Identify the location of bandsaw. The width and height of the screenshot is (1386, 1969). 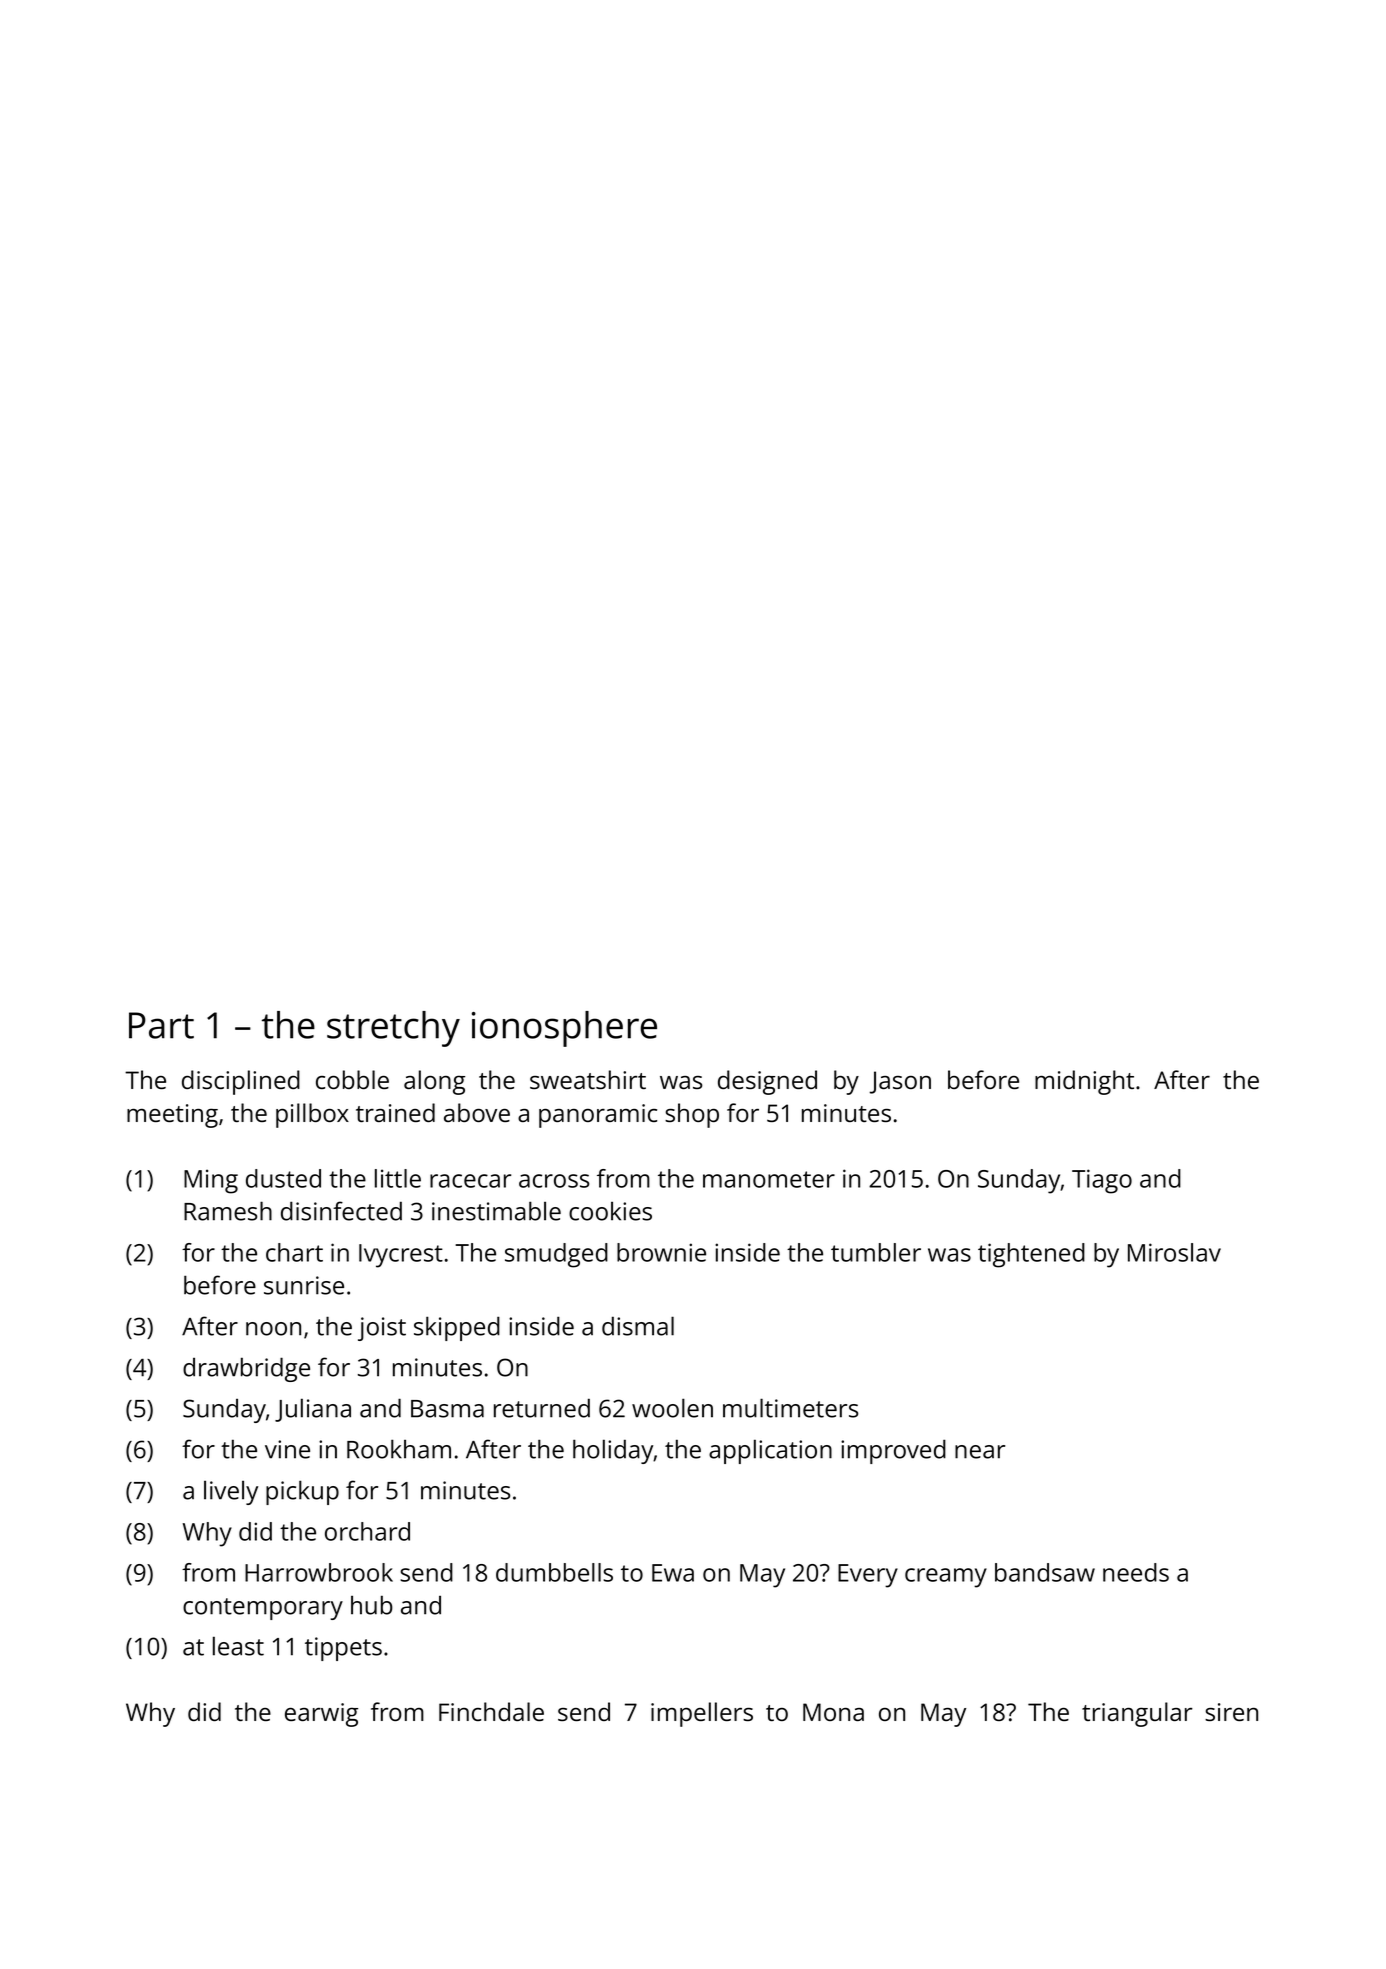
(1045, 1572).
